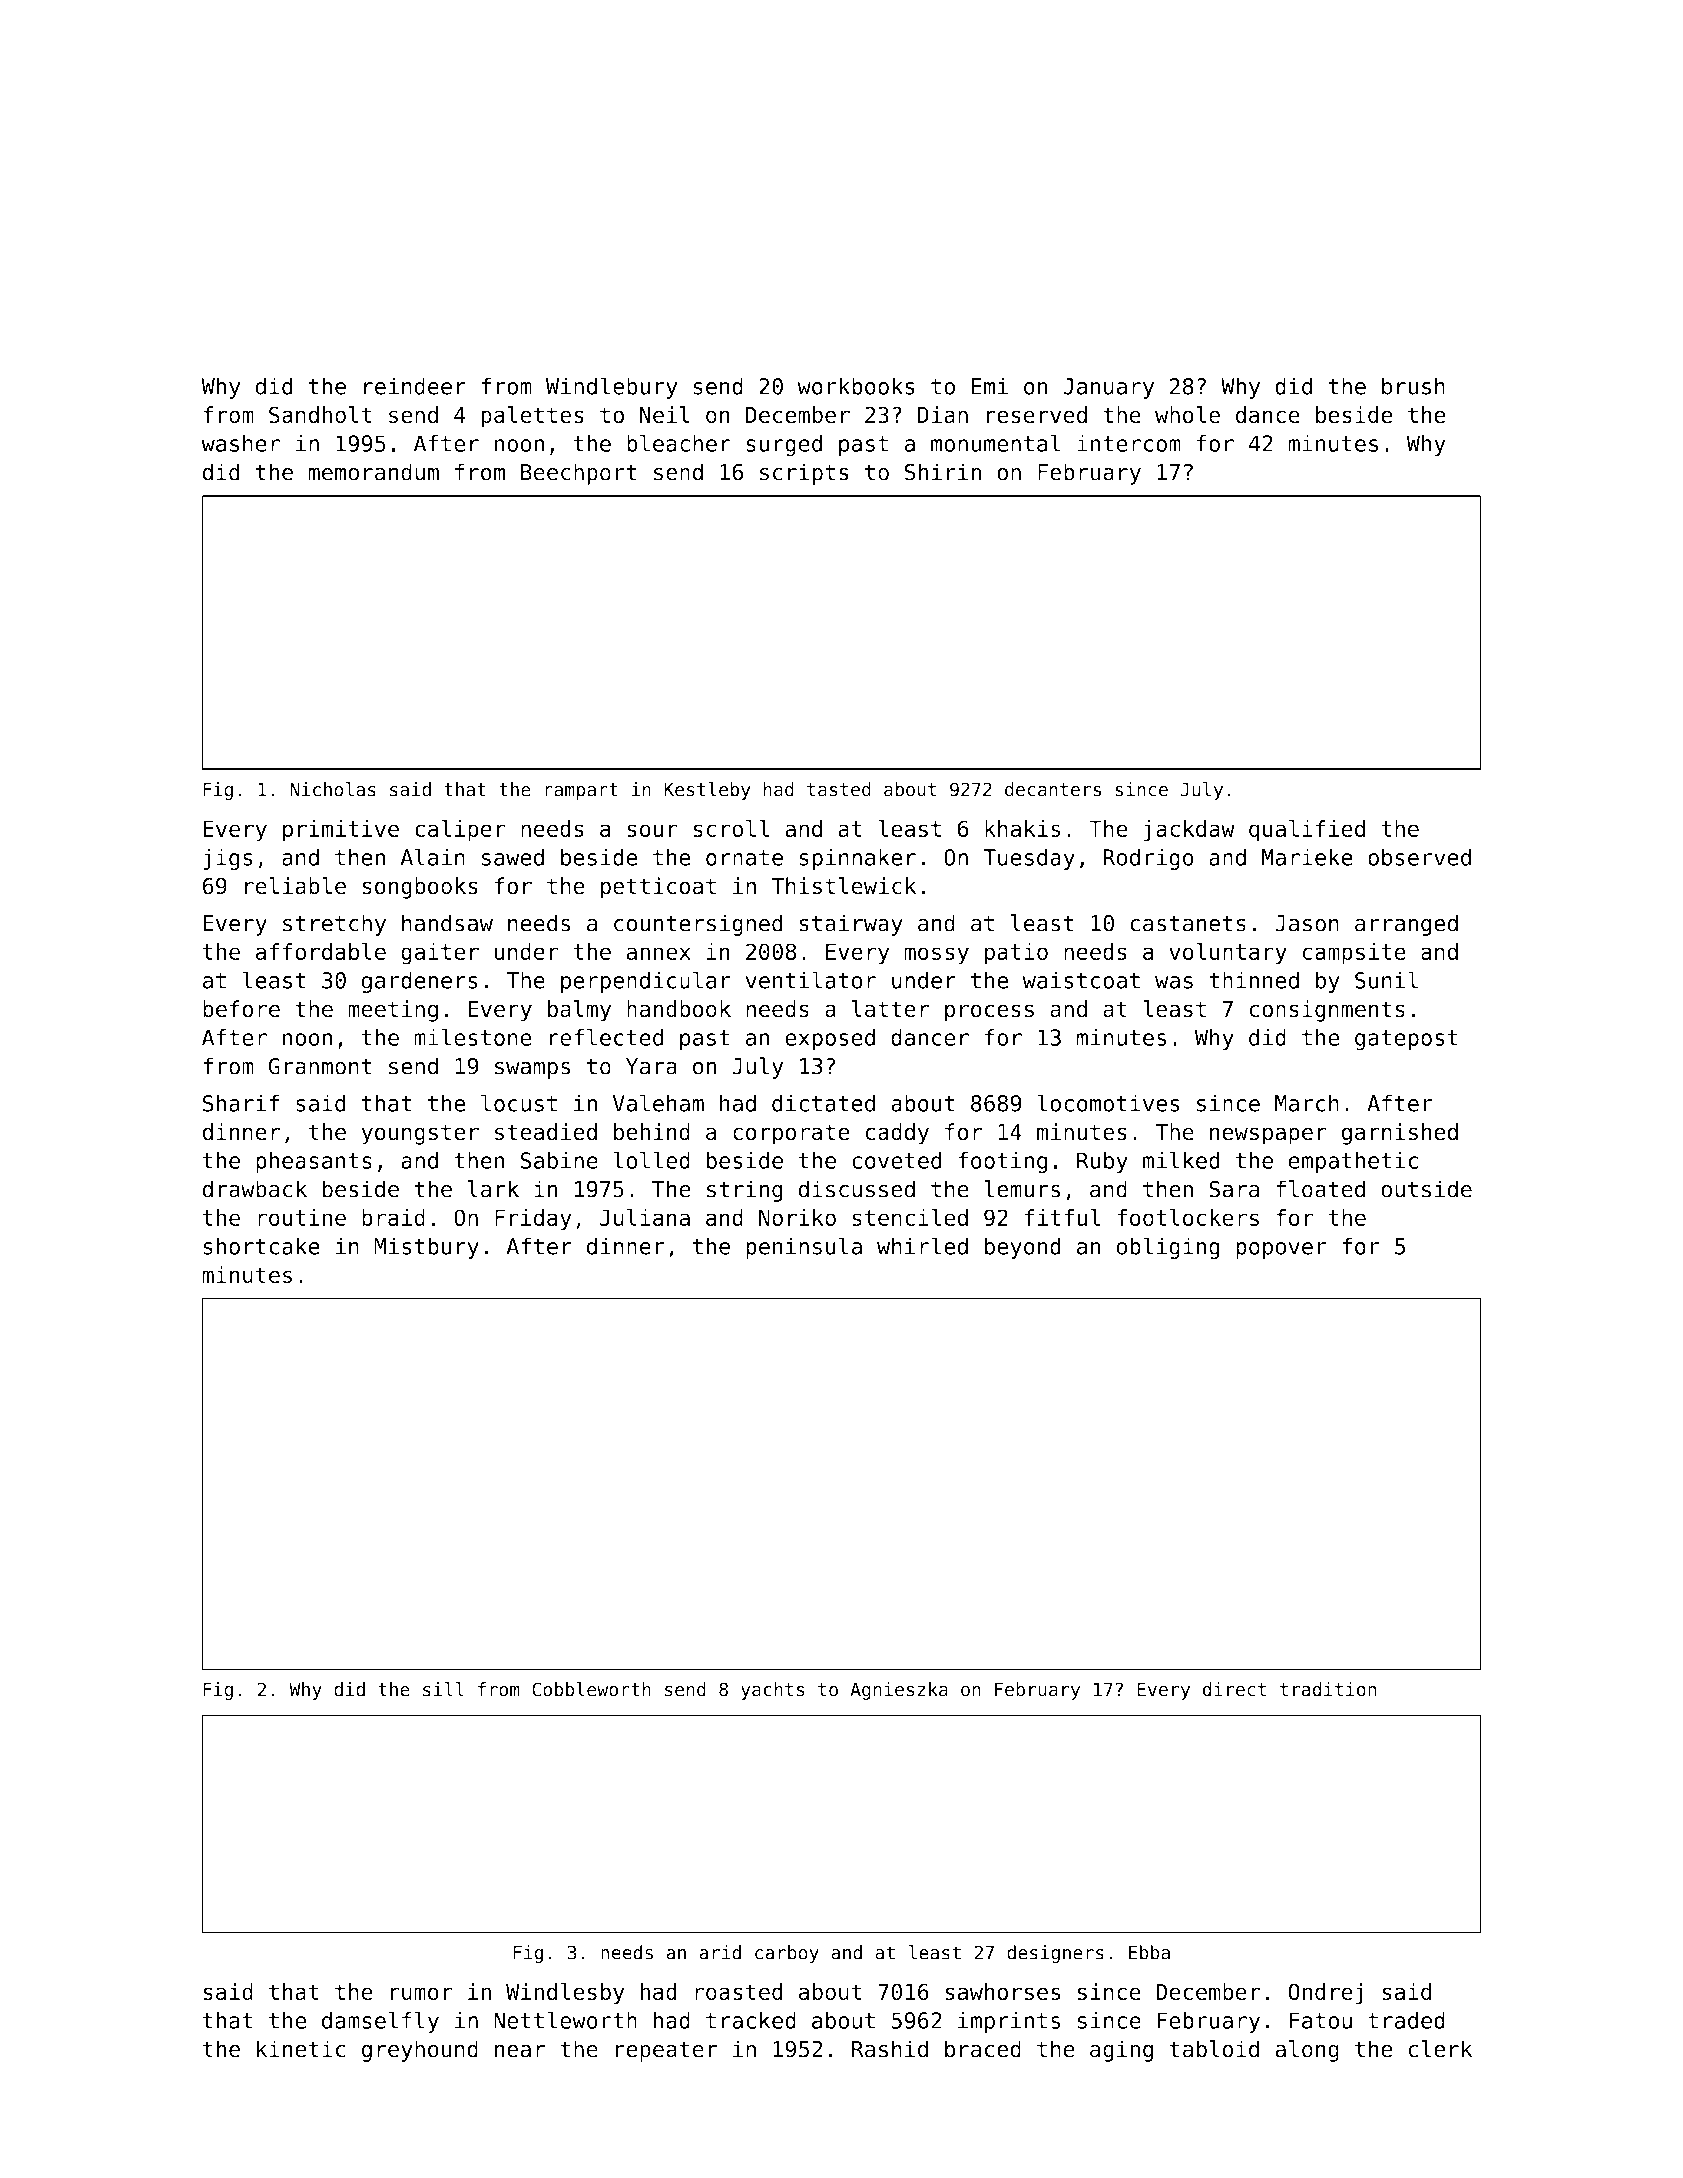 Image resolution: width=1683 pixels, height=2178 pixels. What do you see at coordinates (1023, 1248) in the screenshot?
I see `beyond` at bounding box center [1023, 1248].
